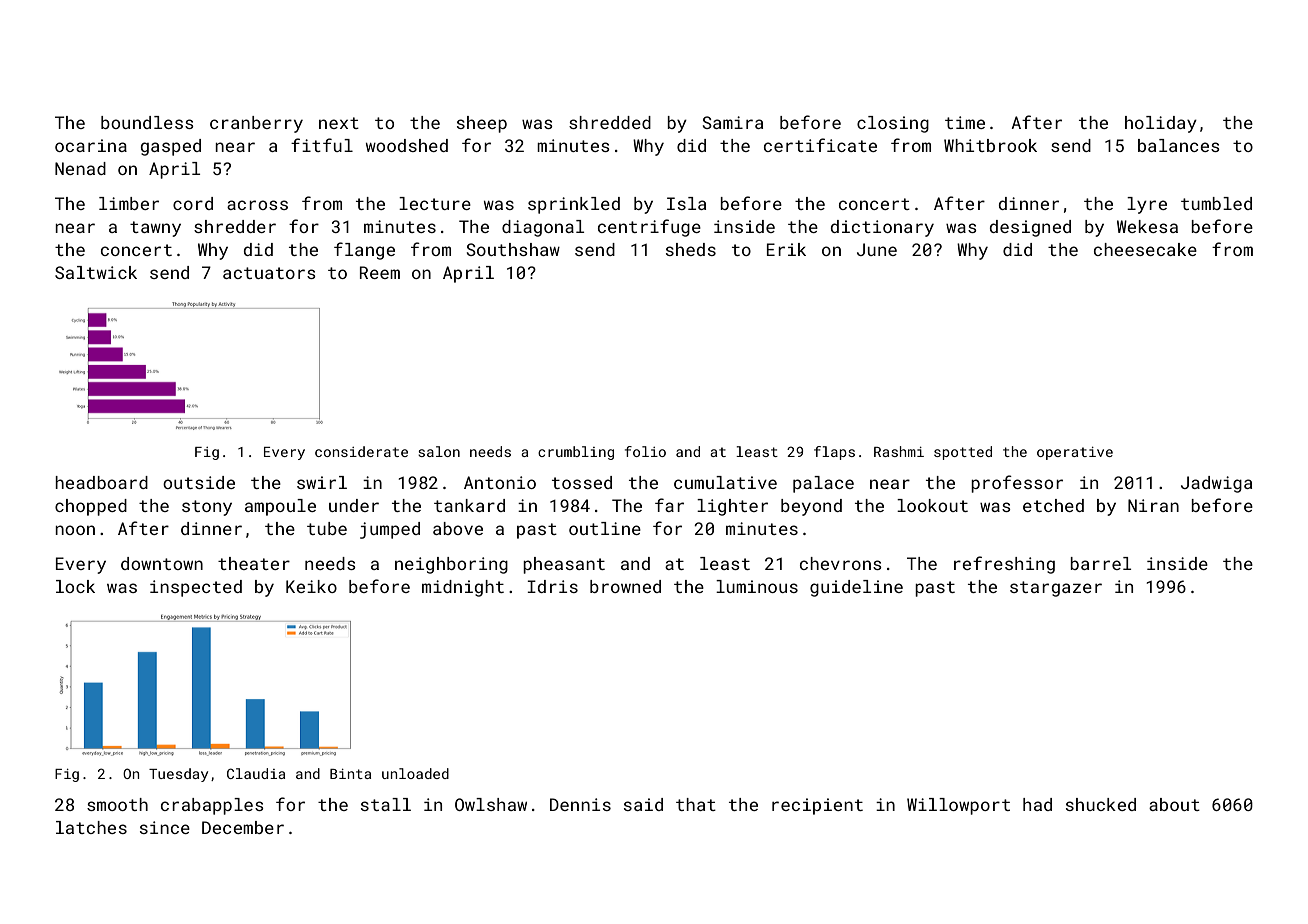  Describe the element at coordinates (415, 773) in the screenshot. I see `unloaded` at that location.
